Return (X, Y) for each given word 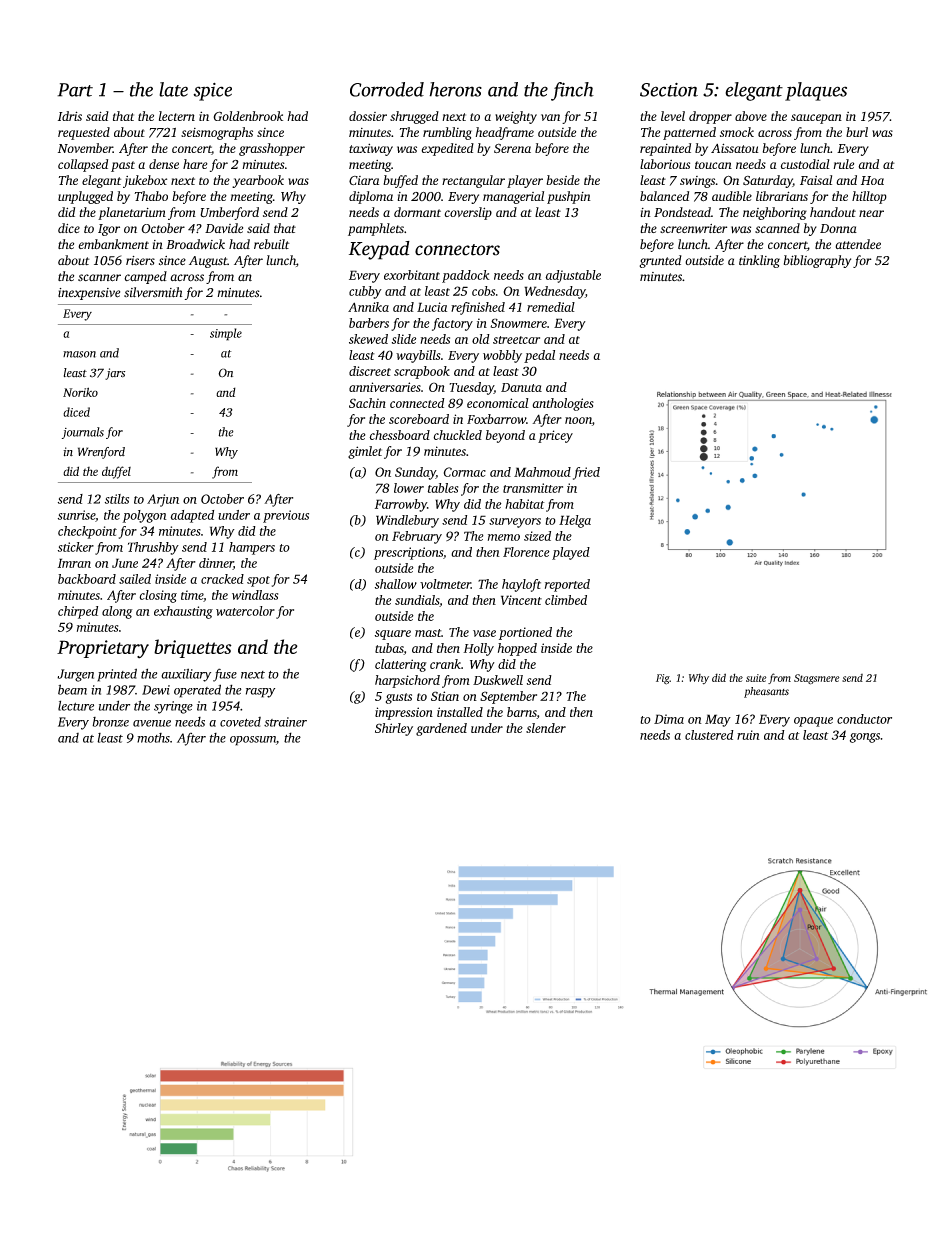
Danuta (521, 387)
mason (79, 354)
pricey (555, 436)
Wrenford (101, 453)
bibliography (817, 261)
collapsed (83, 165)
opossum (253, 741)
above (751, 116)
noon (578, 420)
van (550, 117)
